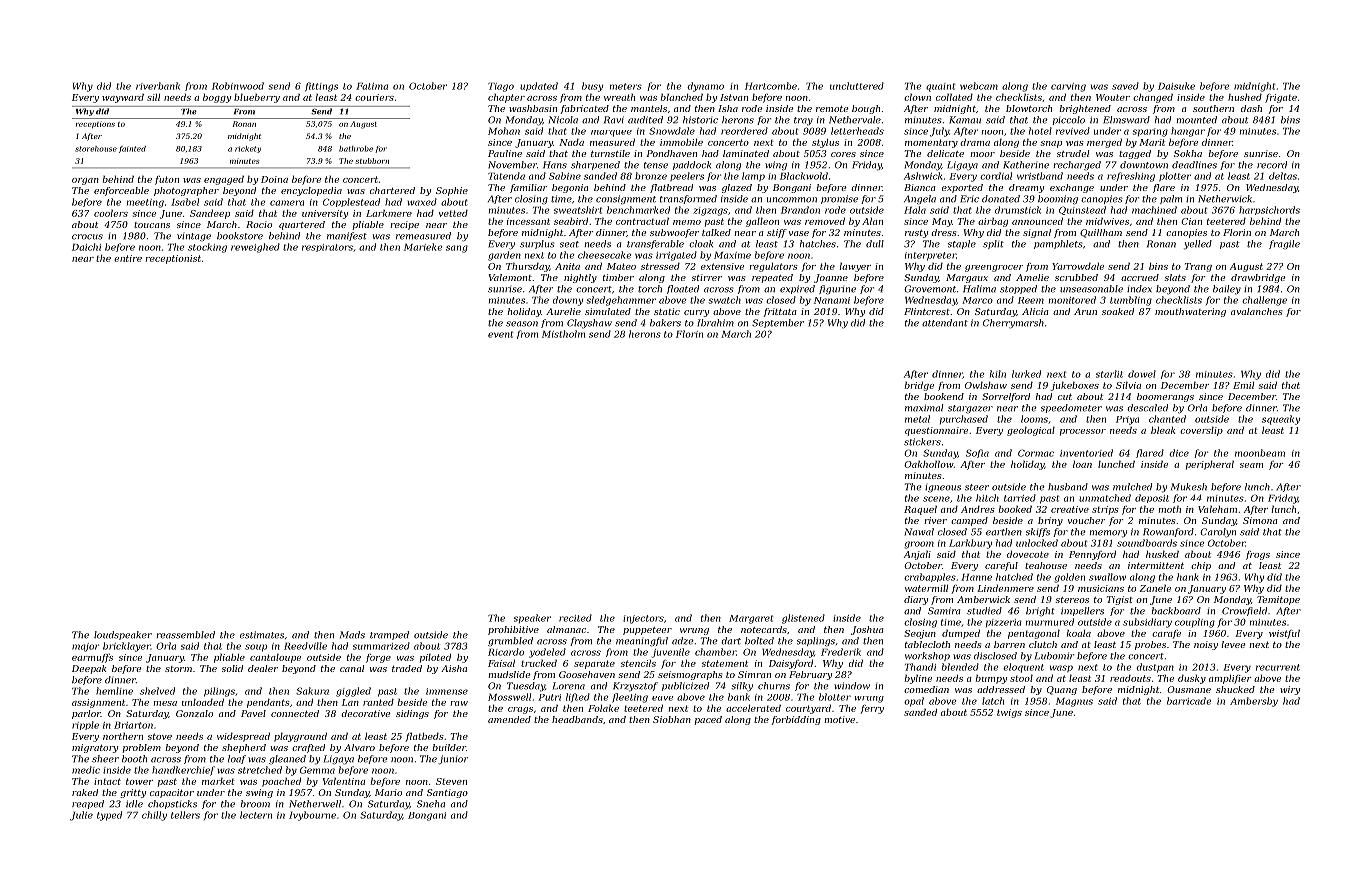 The width and height of the image is (1372, 887). I want to click on Robinwood, so click(238, 86).
